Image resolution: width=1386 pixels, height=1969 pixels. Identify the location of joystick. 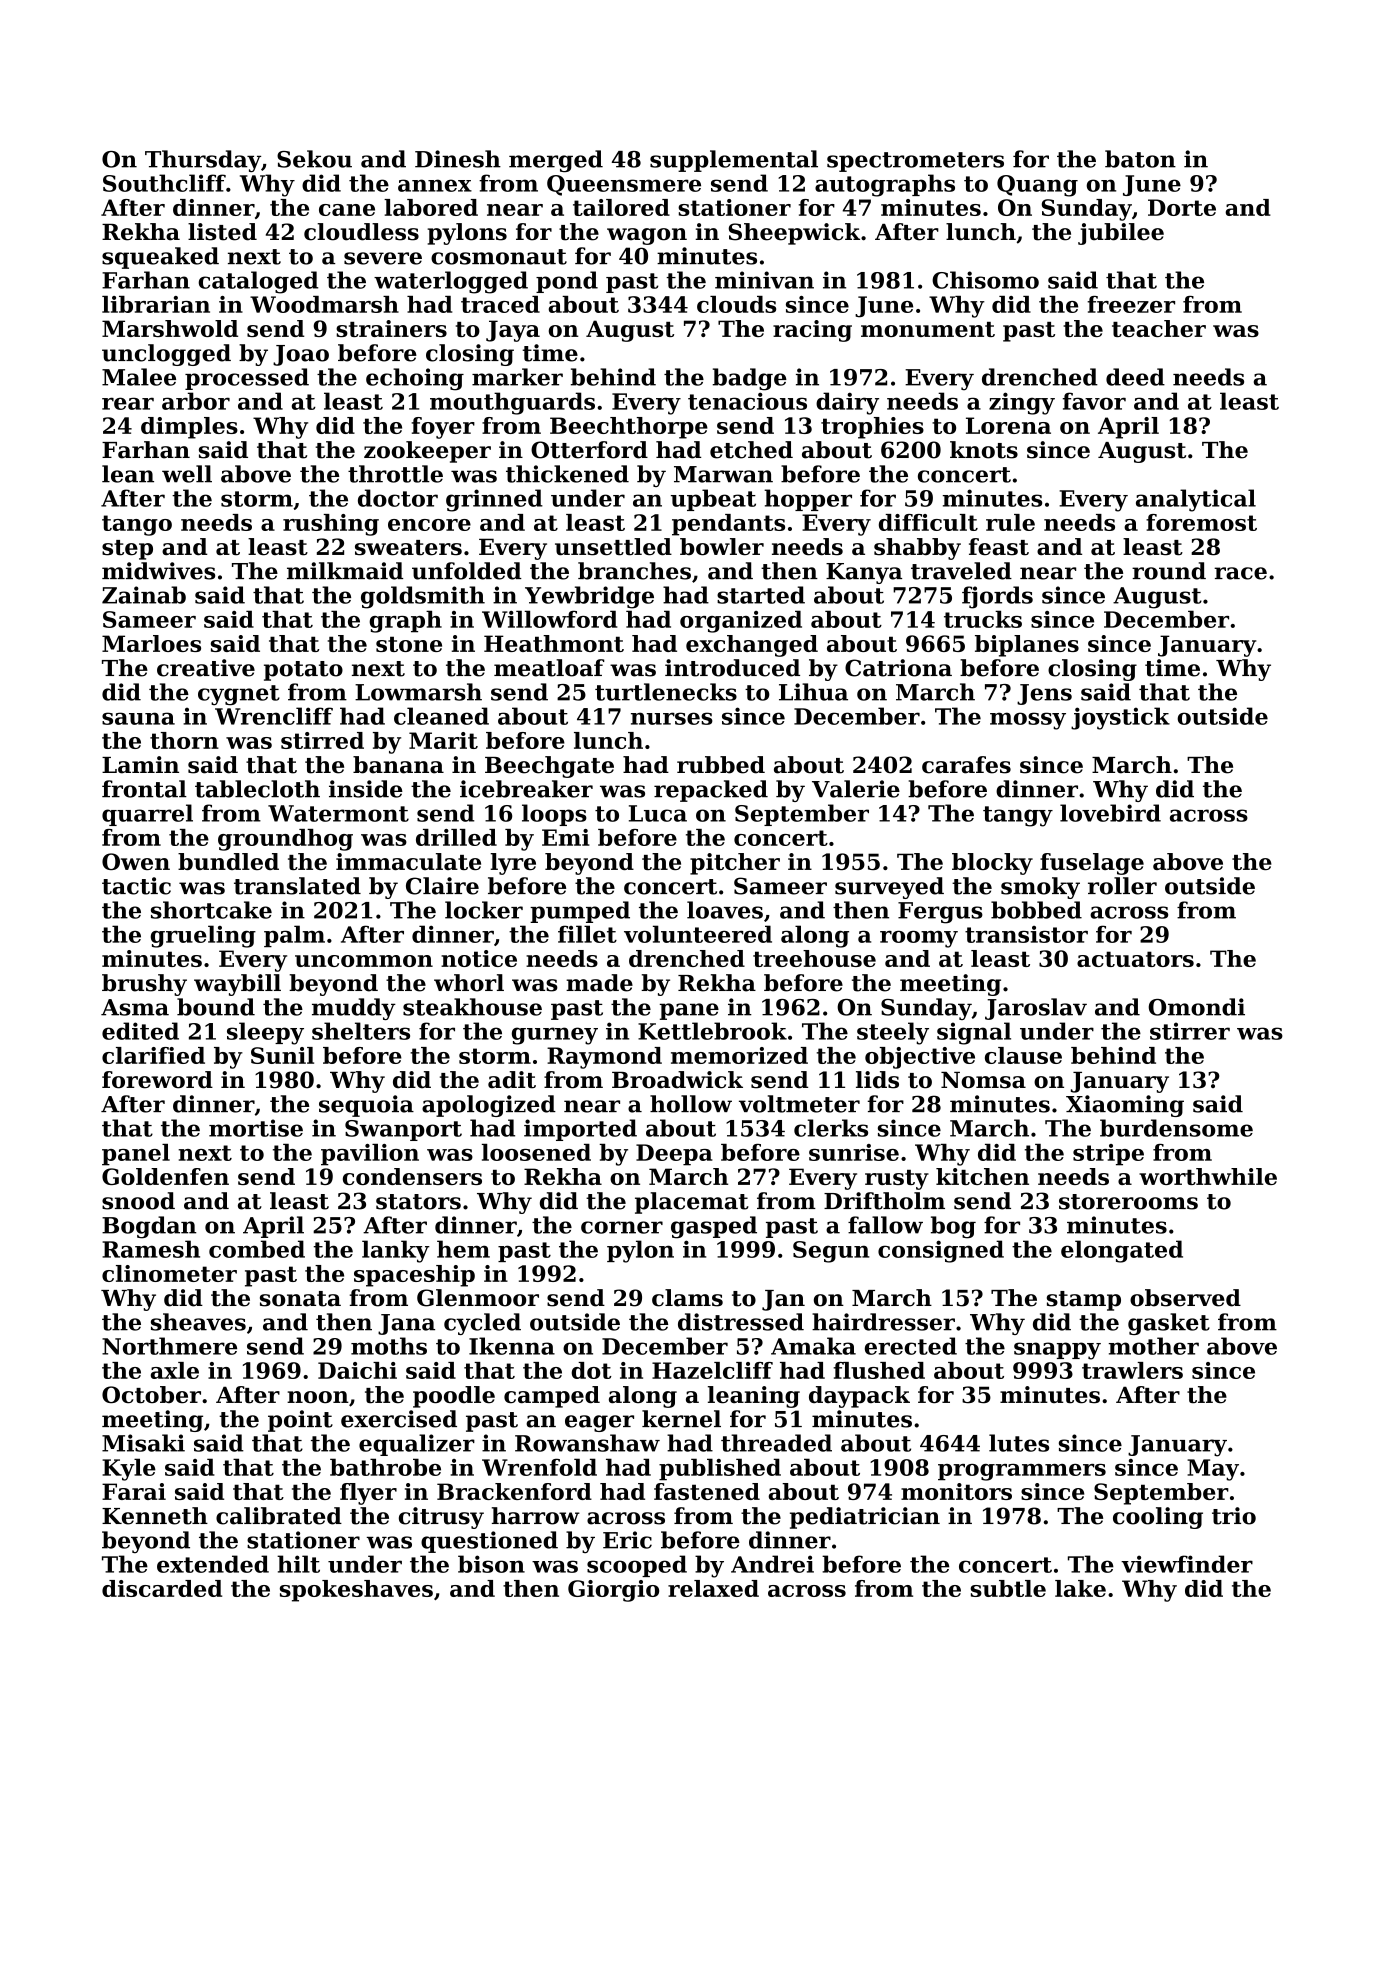
(1120, 718).
